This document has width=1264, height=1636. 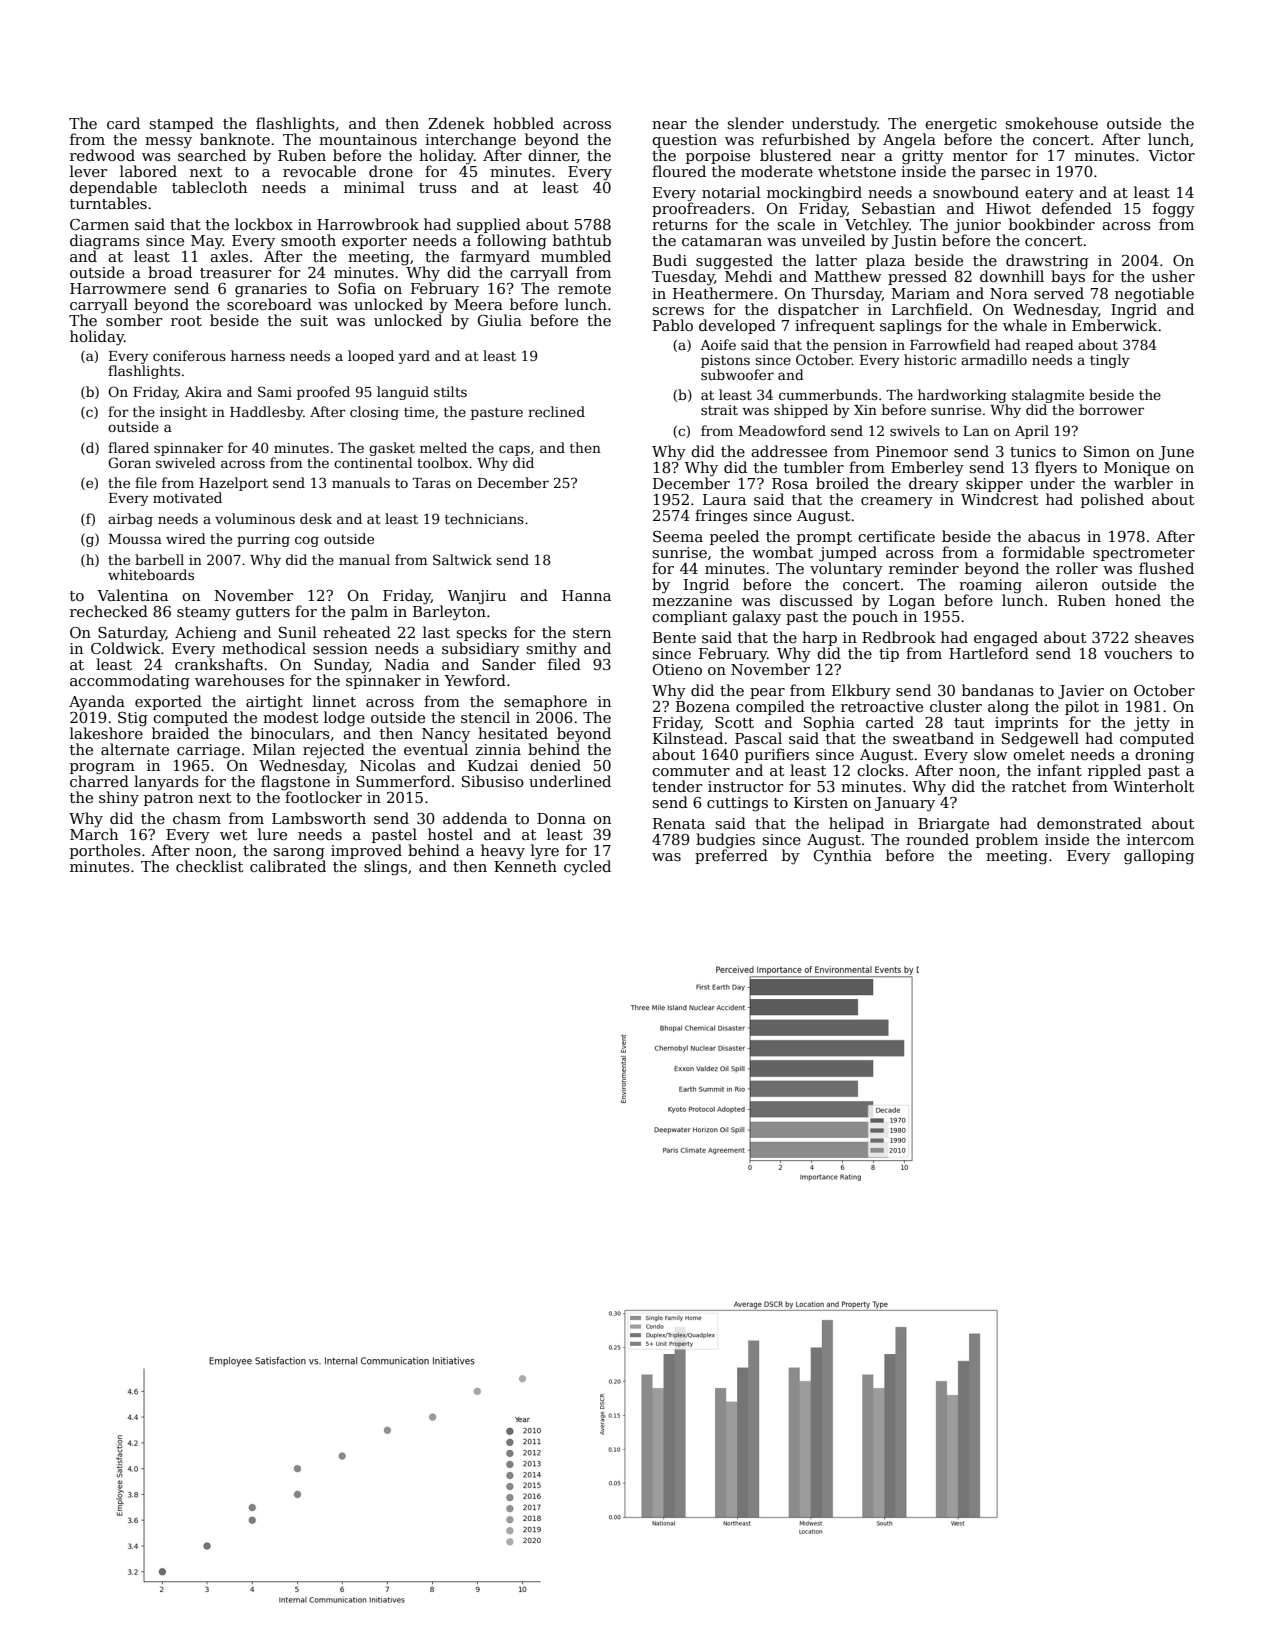 I want to click on floured, so click(x=679, y=171).
